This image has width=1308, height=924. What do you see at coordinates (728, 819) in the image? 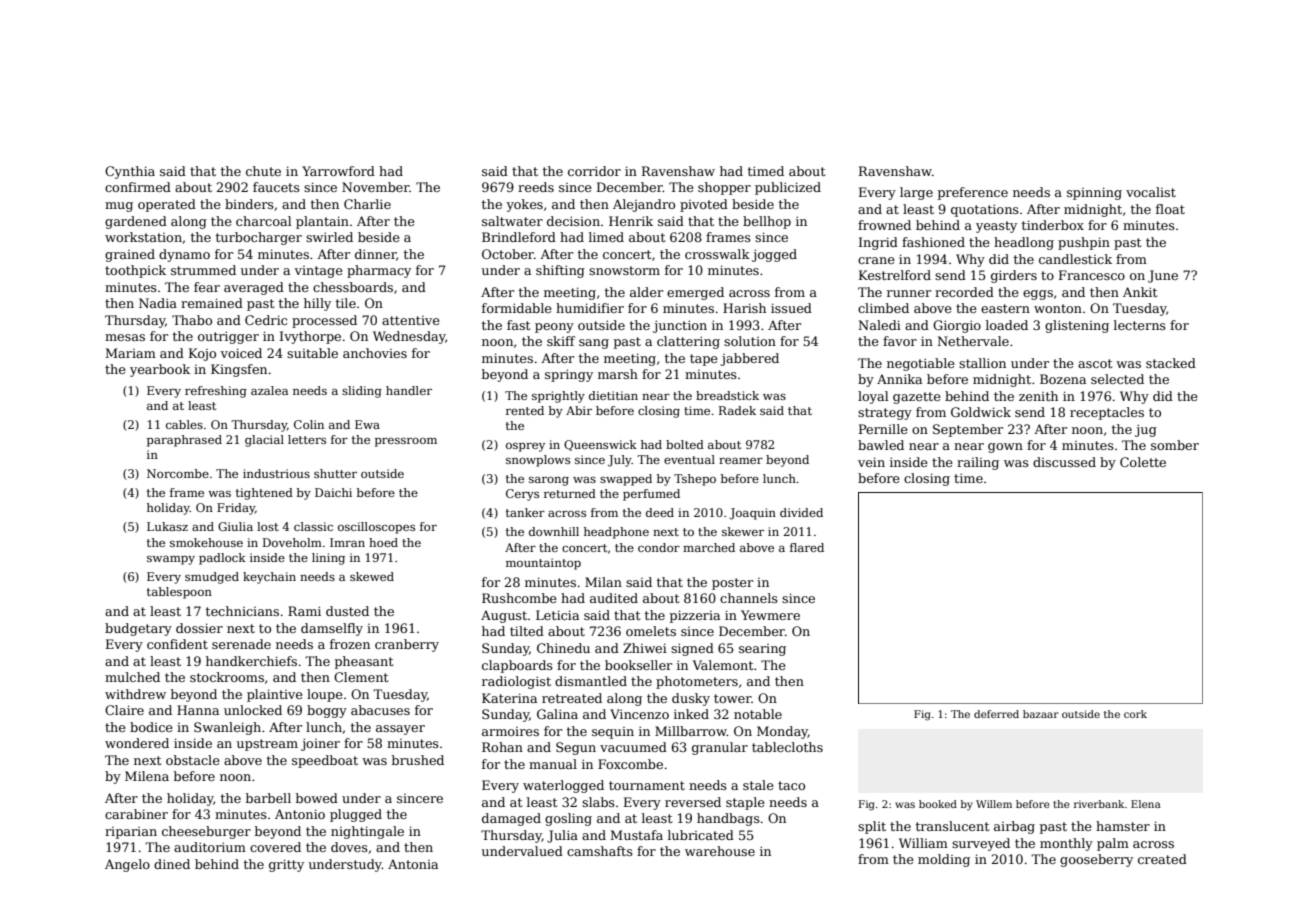
I see `handbags` at bounding box center [728, 819].
